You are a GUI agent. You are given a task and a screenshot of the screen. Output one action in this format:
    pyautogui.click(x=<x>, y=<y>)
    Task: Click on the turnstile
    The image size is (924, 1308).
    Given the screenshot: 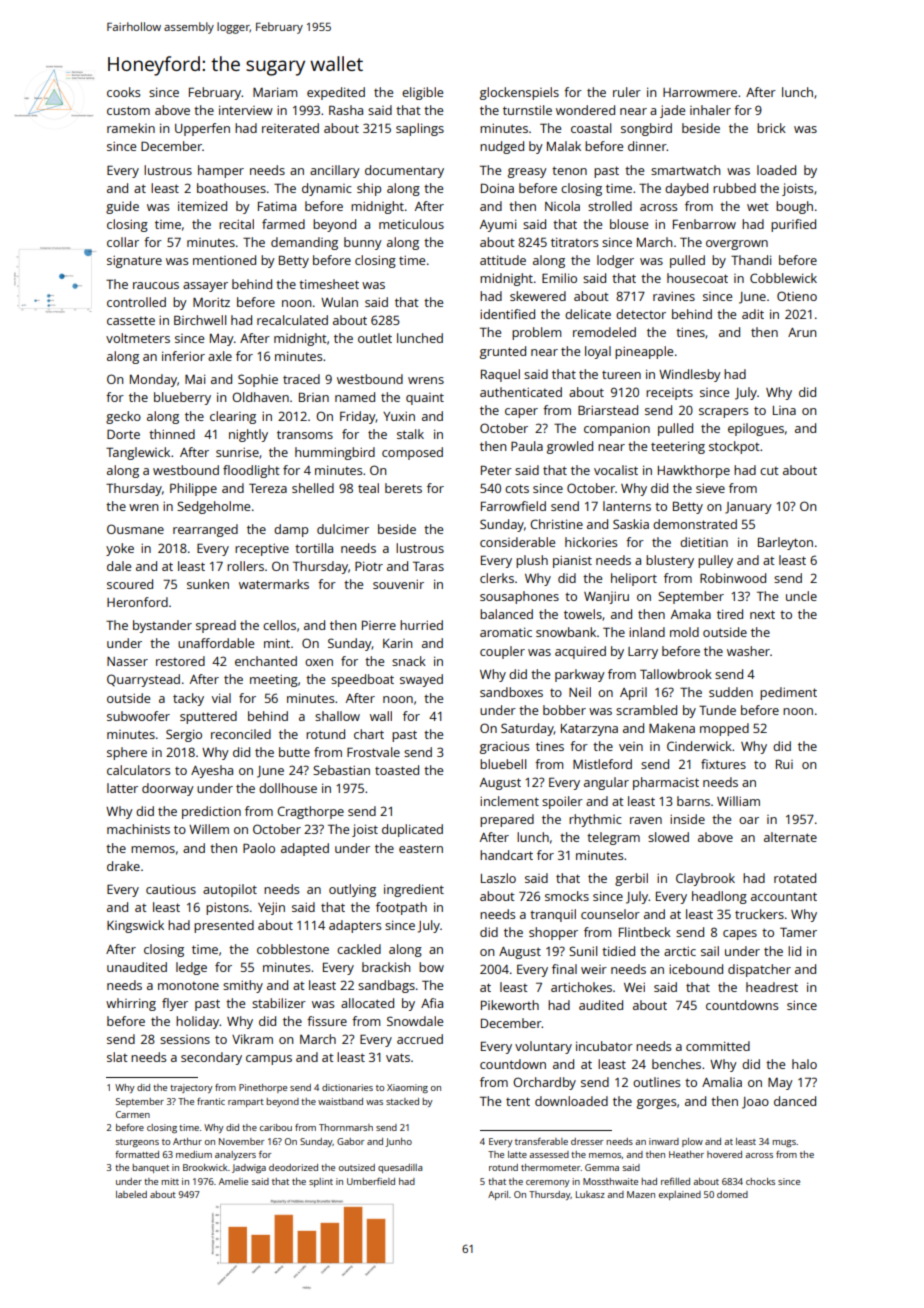 What is the action you would take?
    pyautogui.click(x=527, y=110)
